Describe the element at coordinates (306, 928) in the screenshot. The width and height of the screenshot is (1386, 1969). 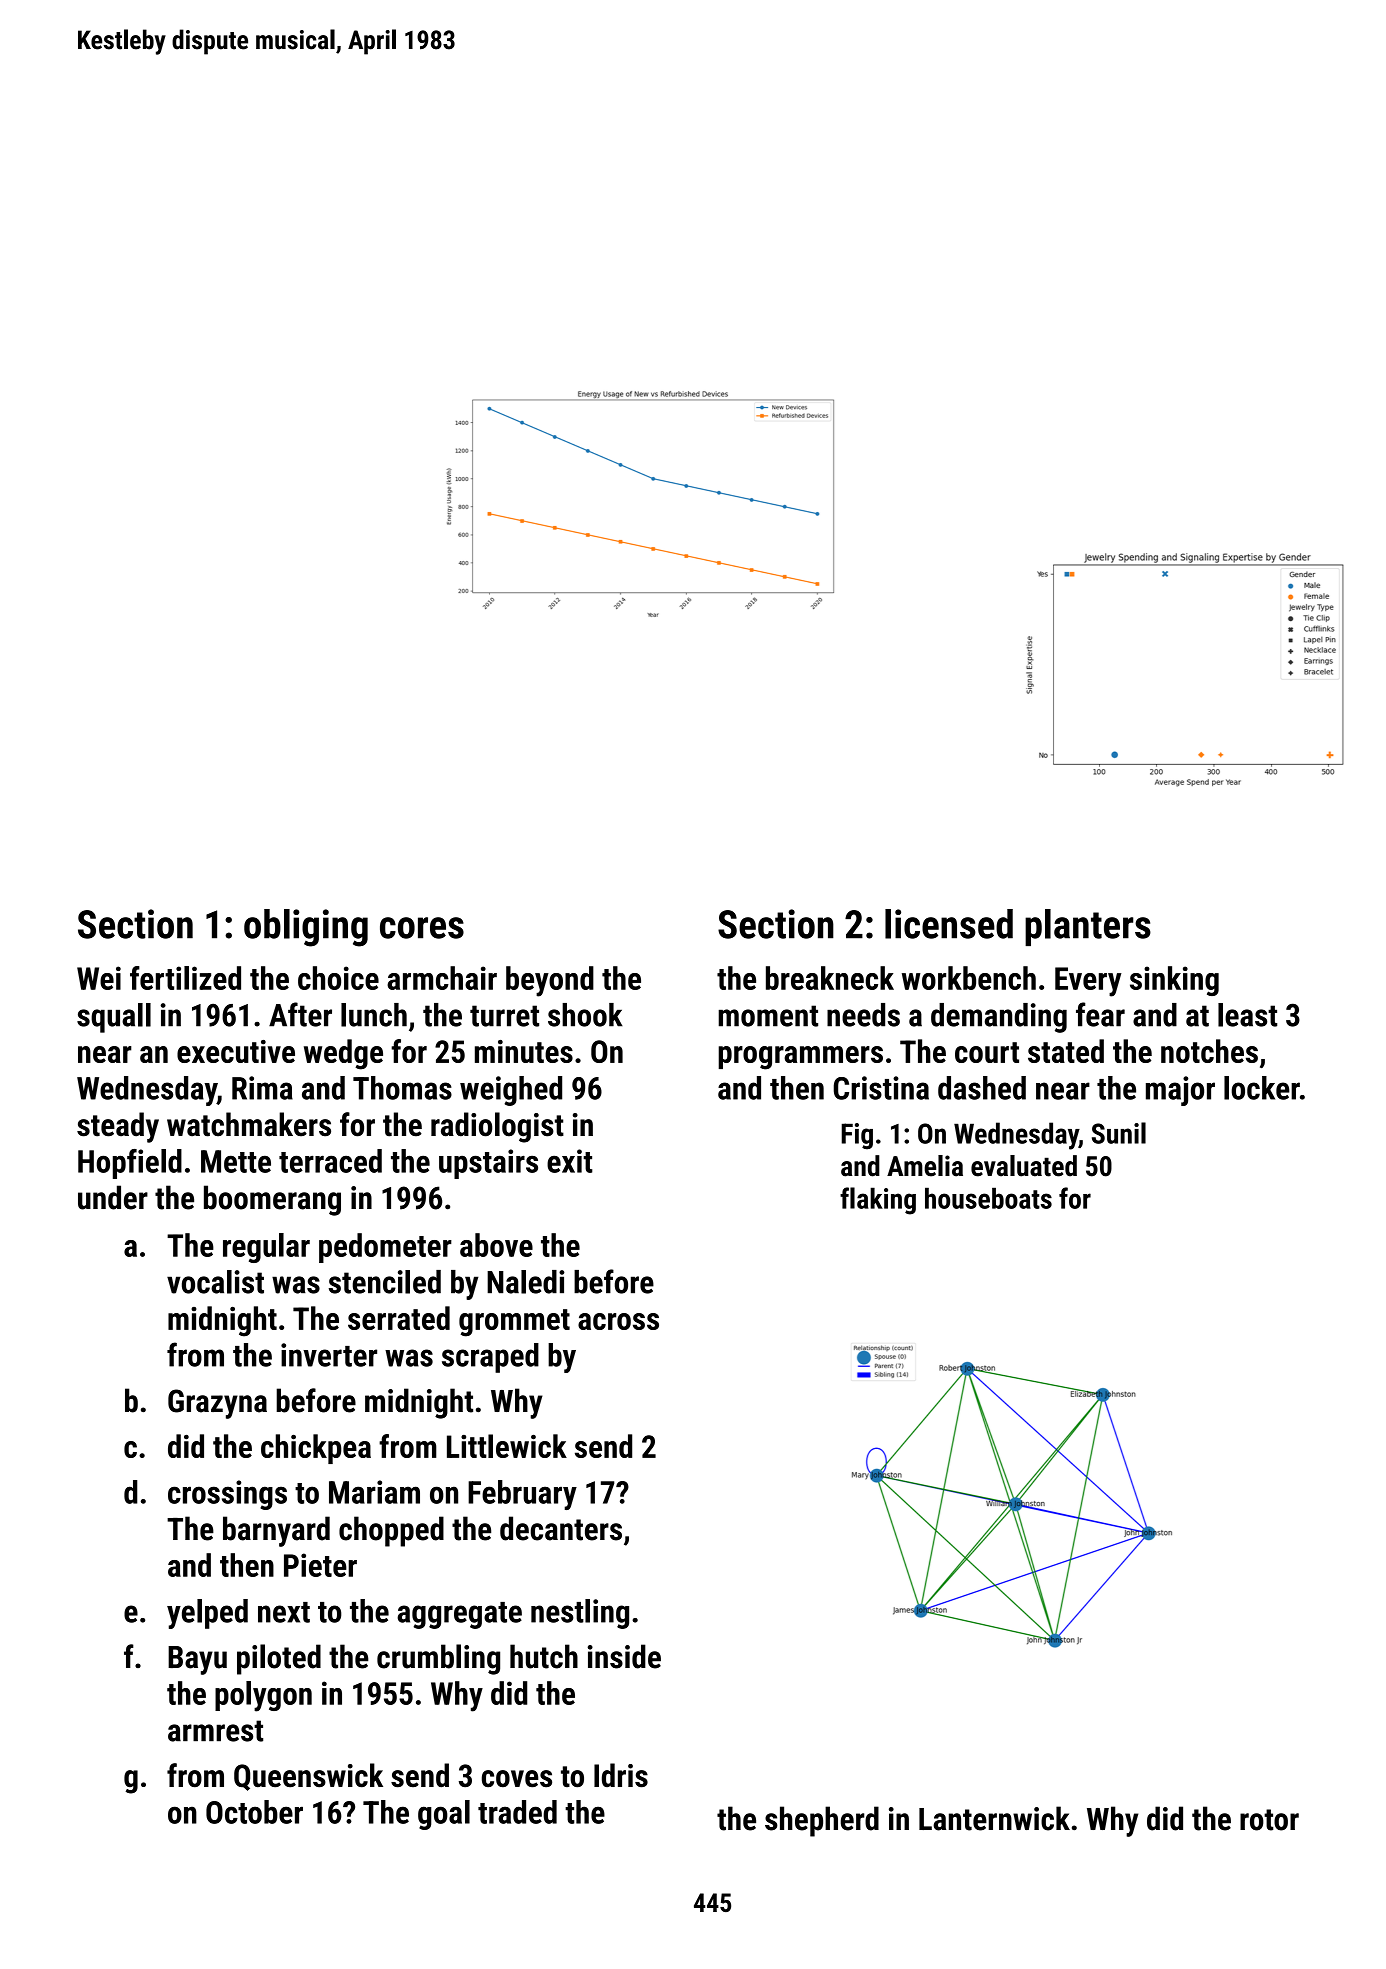
I see `obliging` at that location.
